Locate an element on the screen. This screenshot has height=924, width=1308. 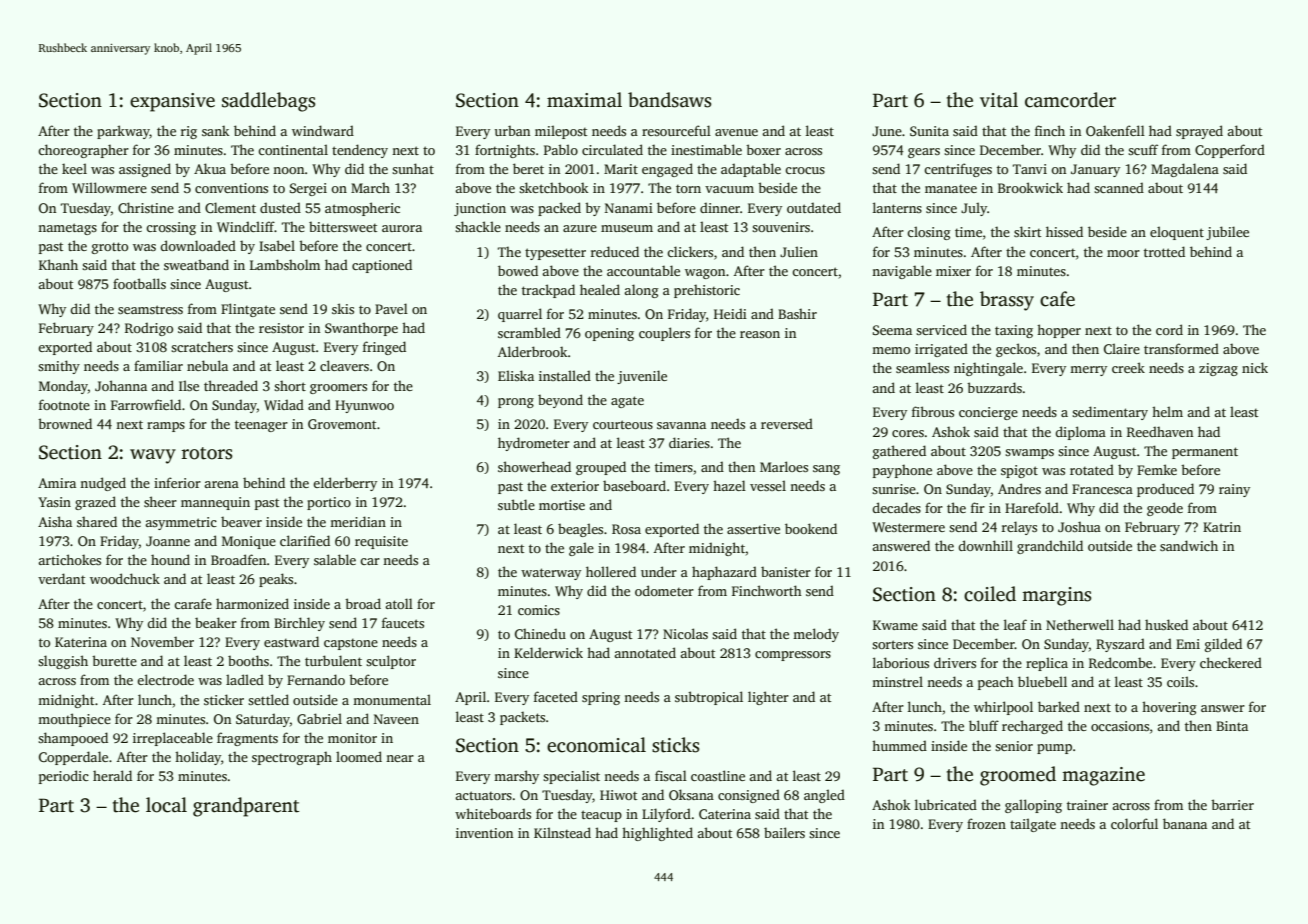
invention is located at coordinates (484, 833).
